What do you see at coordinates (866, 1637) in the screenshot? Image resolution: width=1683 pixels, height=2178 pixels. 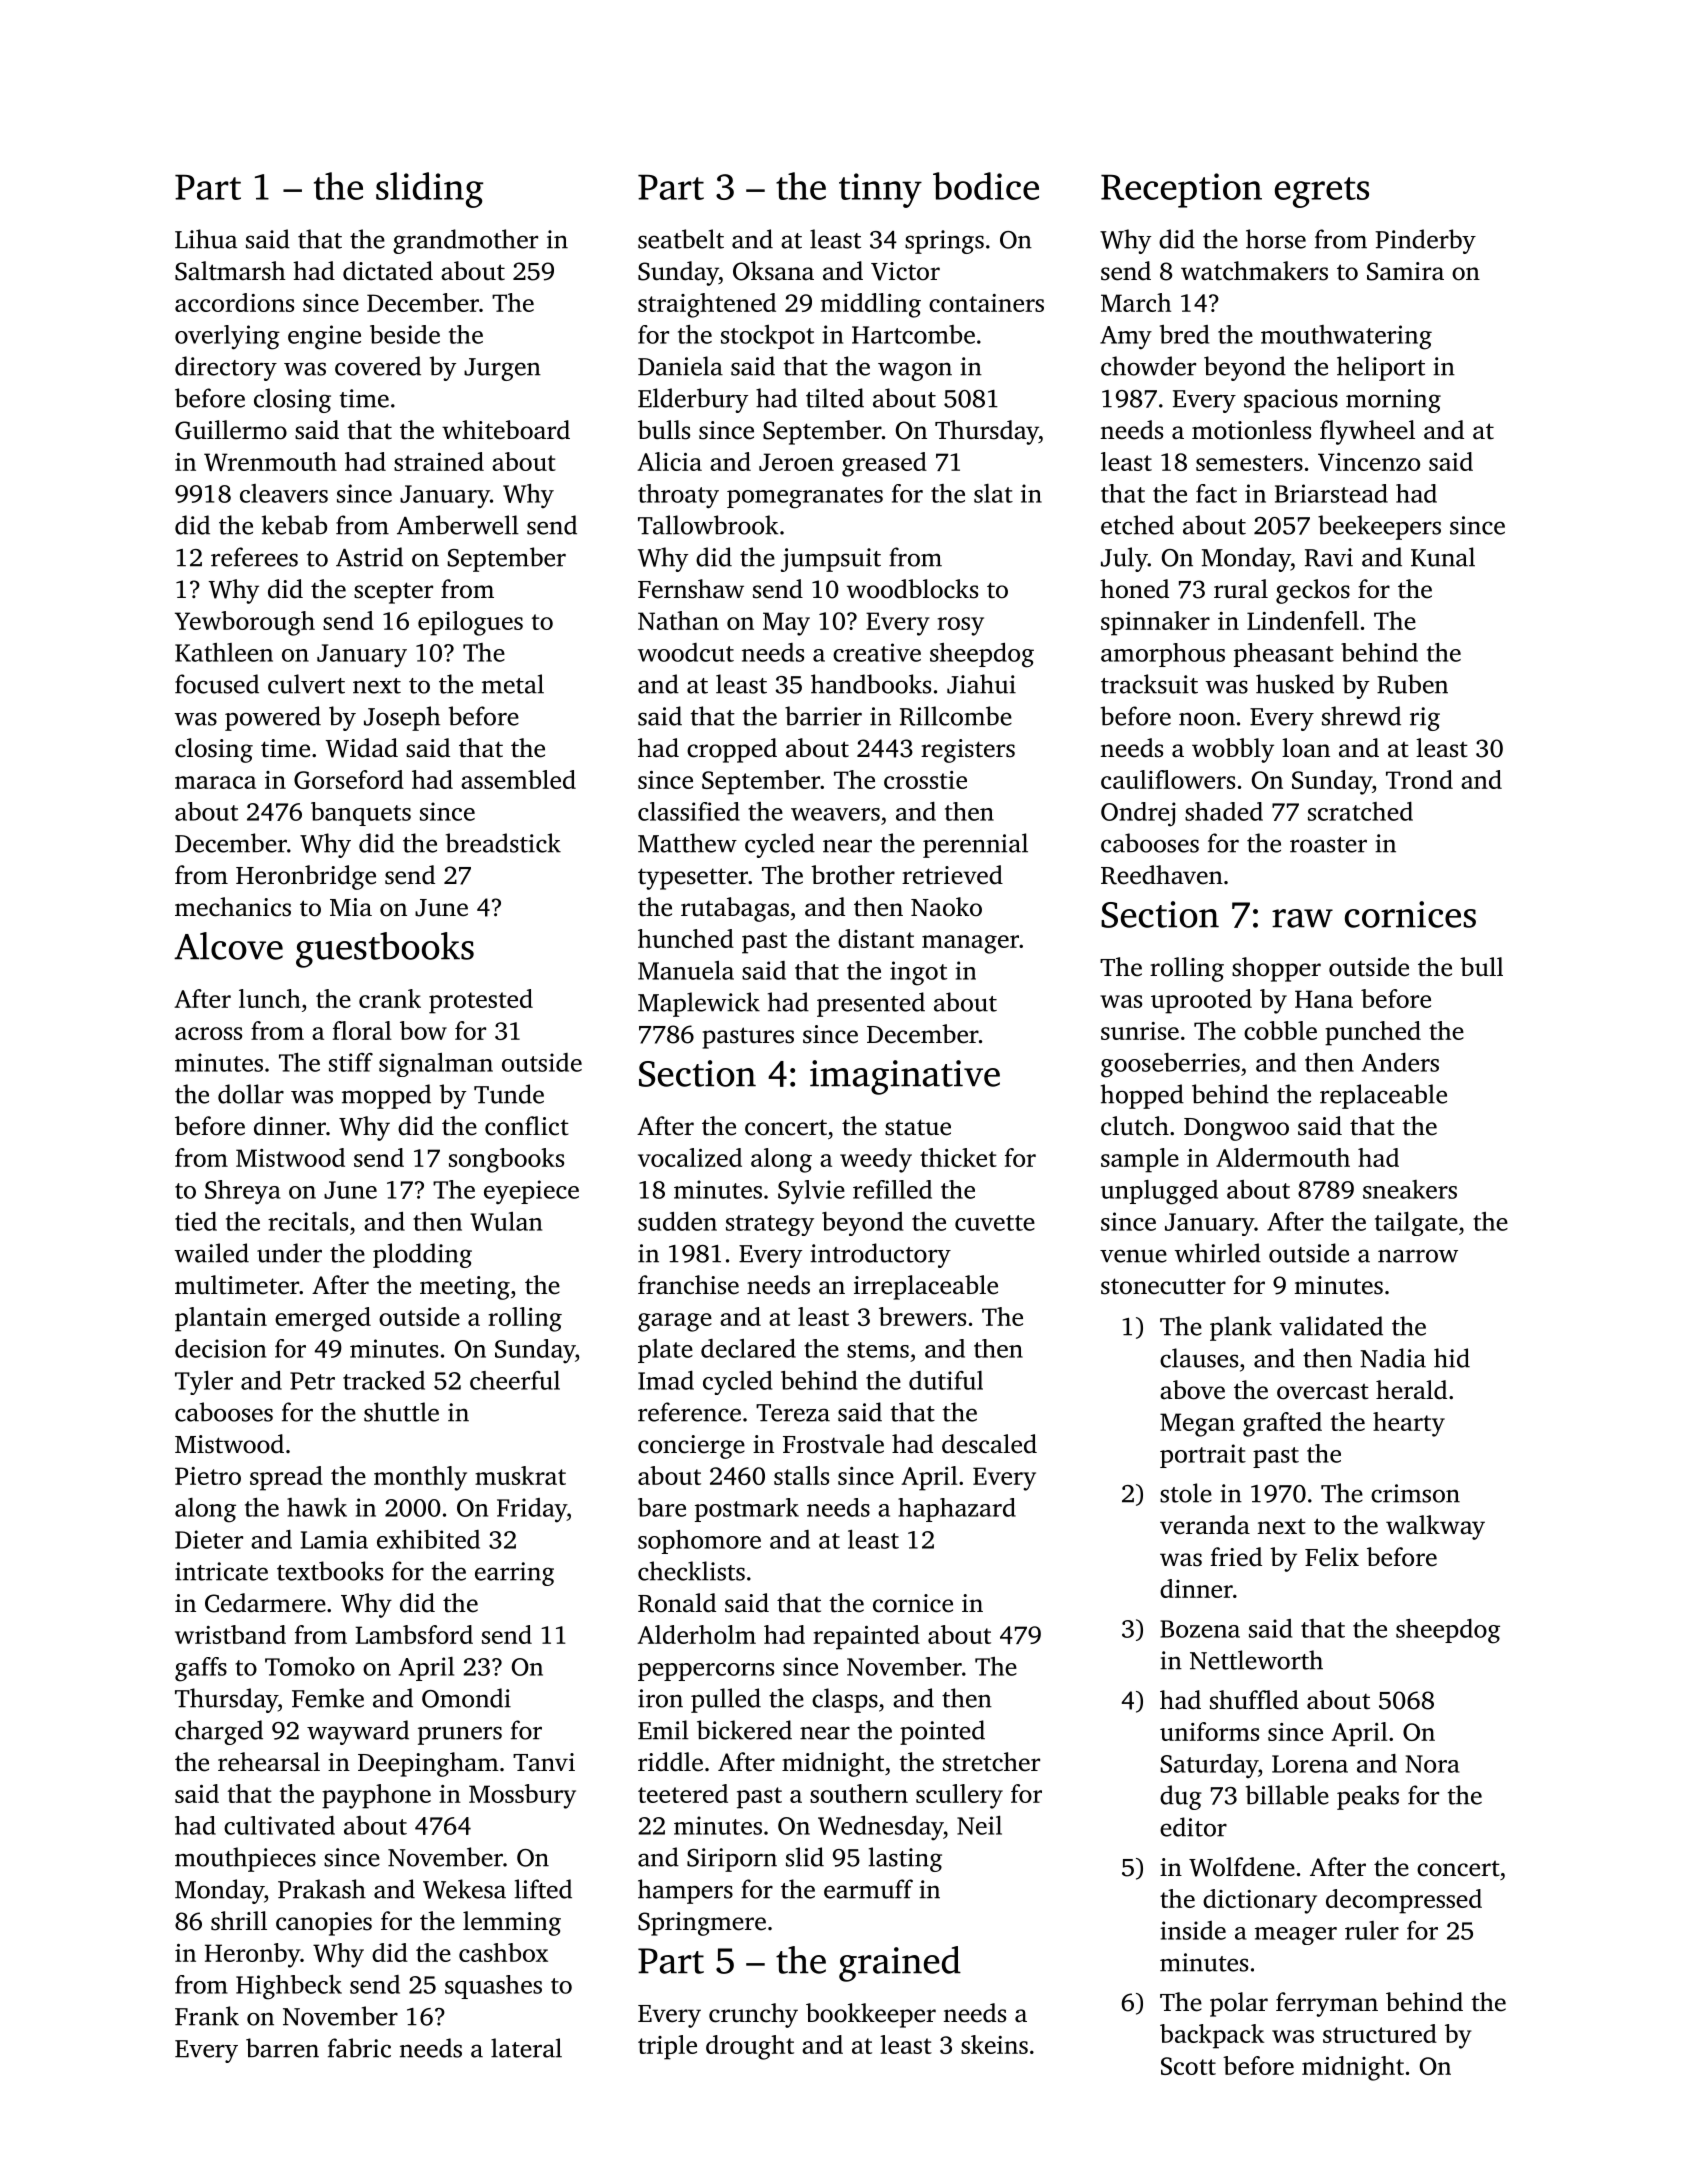 I see `repainted` at bounding box center [866, 1637].
